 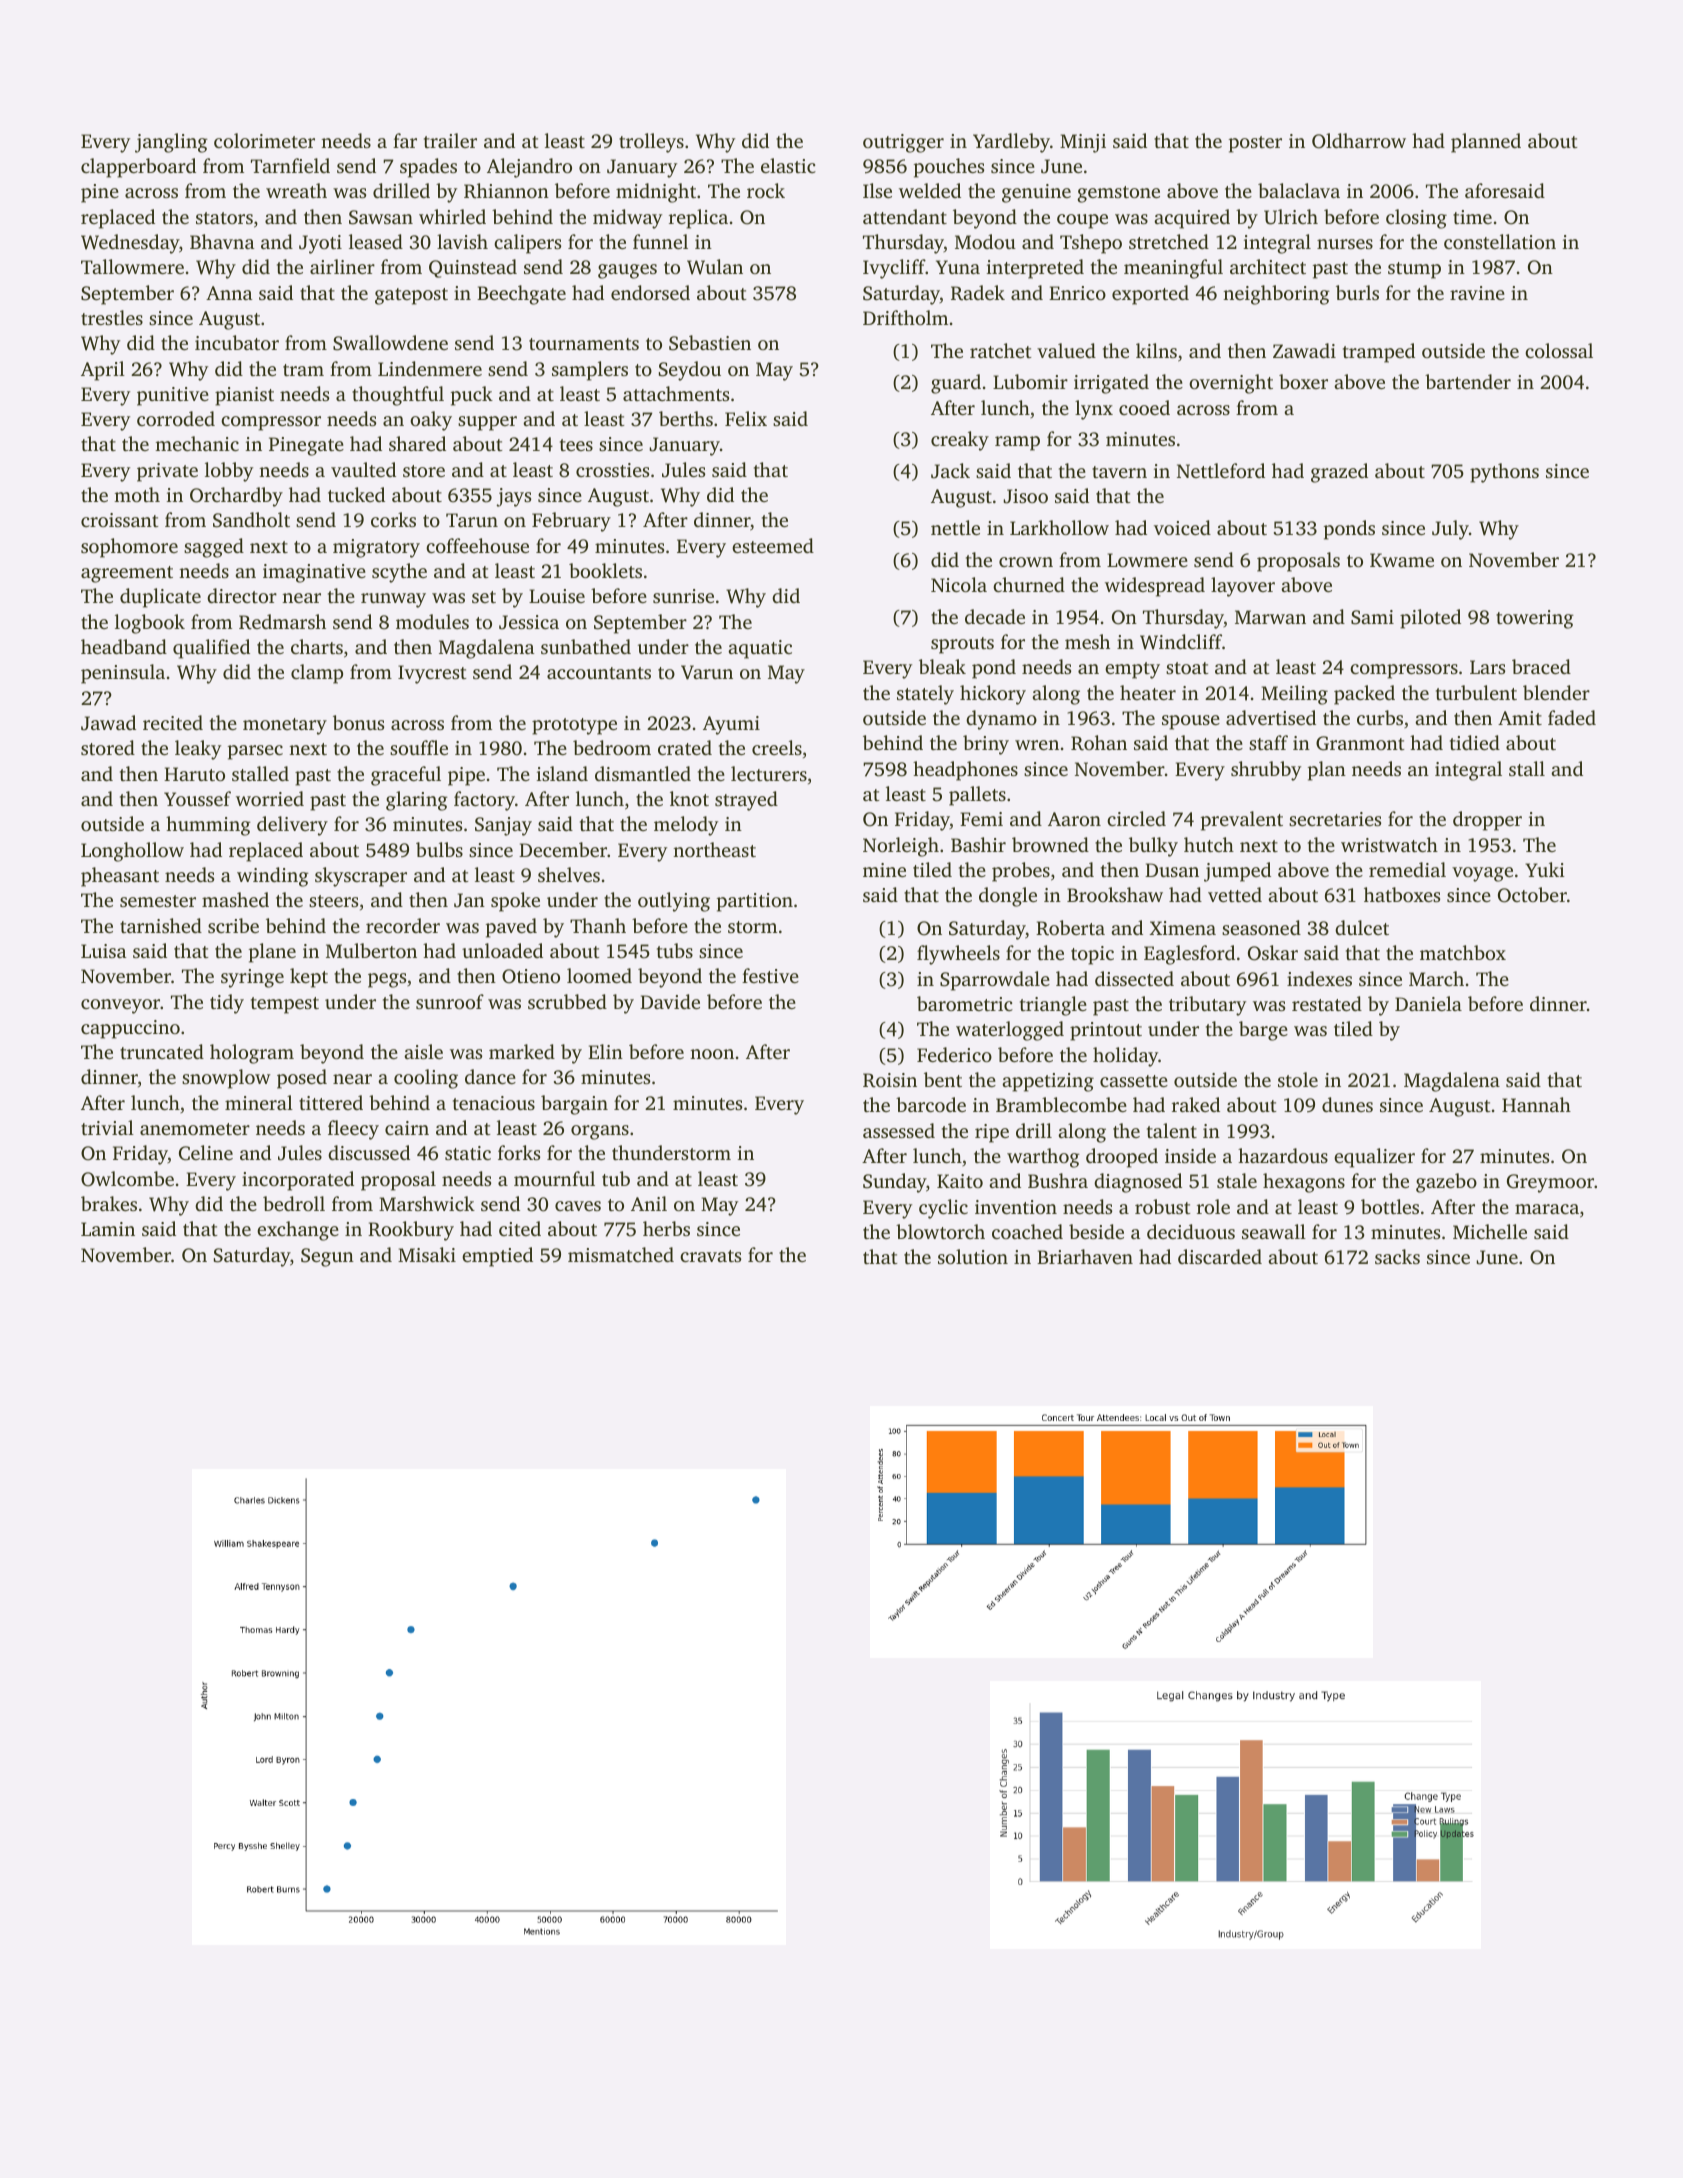 What do you see at coordinates (1550, 1183) in the screenshot?
I see `Greymoor` at bounding box center [1550, 1183].
